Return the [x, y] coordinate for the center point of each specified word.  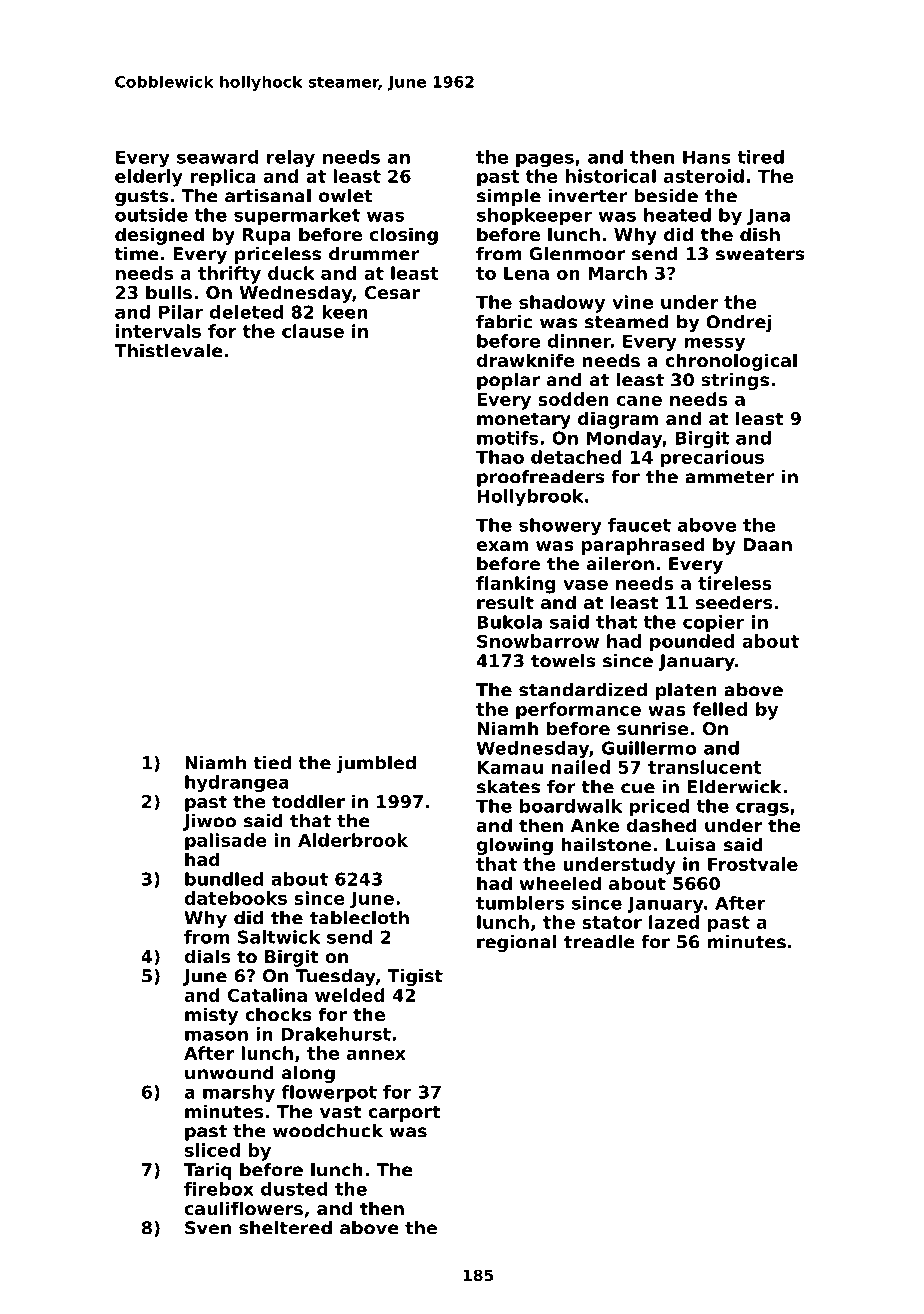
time [136, 254]
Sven [208, 1228]
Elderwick [734, 787]
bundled [224, 879]
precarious [712, 459]
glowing [515, 846]
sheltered [285, 1228]
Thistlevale [168, 351]
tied [272, 763]
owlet [346, 196]
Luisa [691, 845]
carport [404, 1113]
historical [611, 176]
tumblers [520, 903]
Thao [500, 457]
